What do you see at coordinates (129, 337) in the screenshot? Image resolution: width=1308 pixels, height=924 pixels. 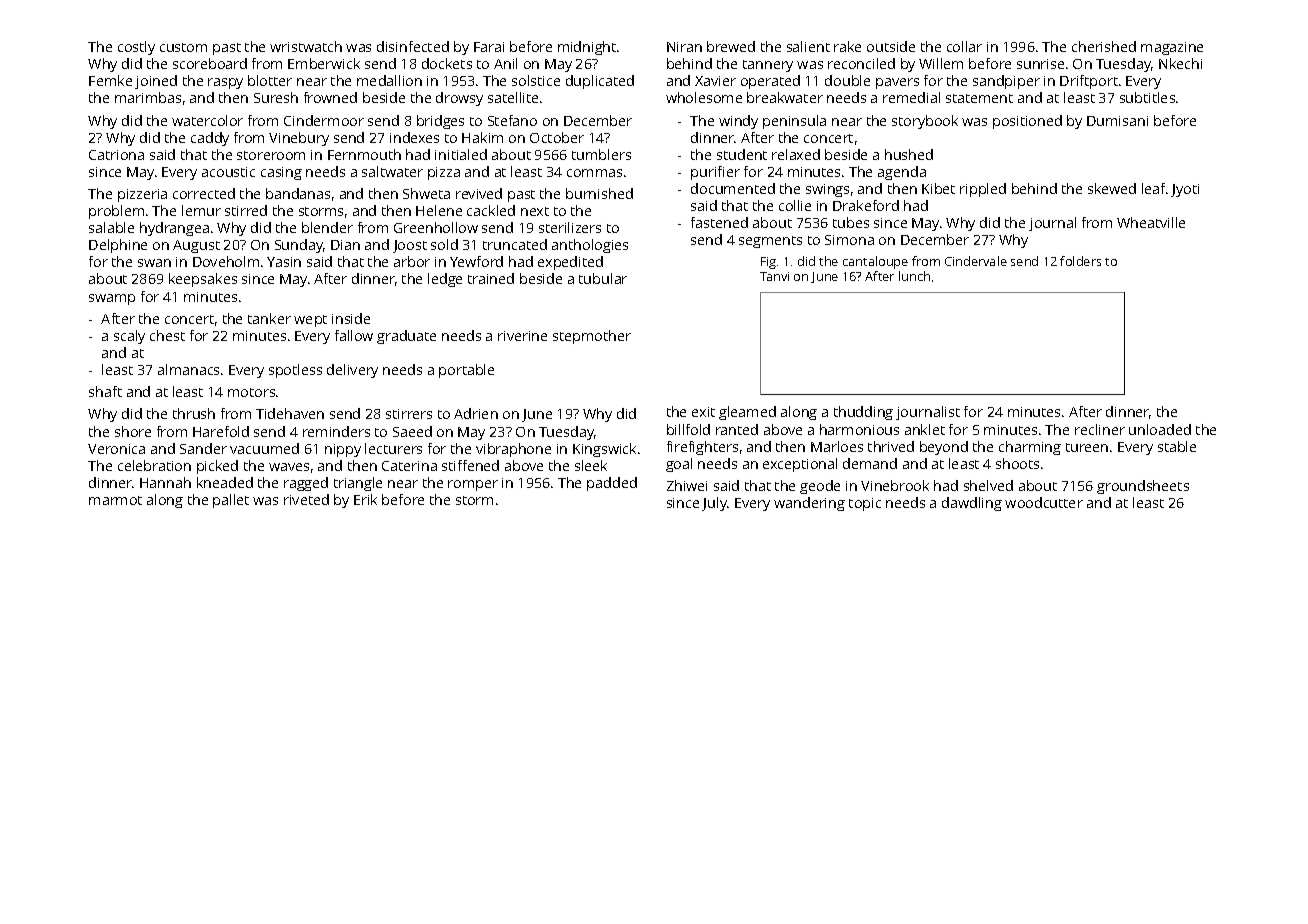 I see `scaly` at bounding box center [129, 337].
